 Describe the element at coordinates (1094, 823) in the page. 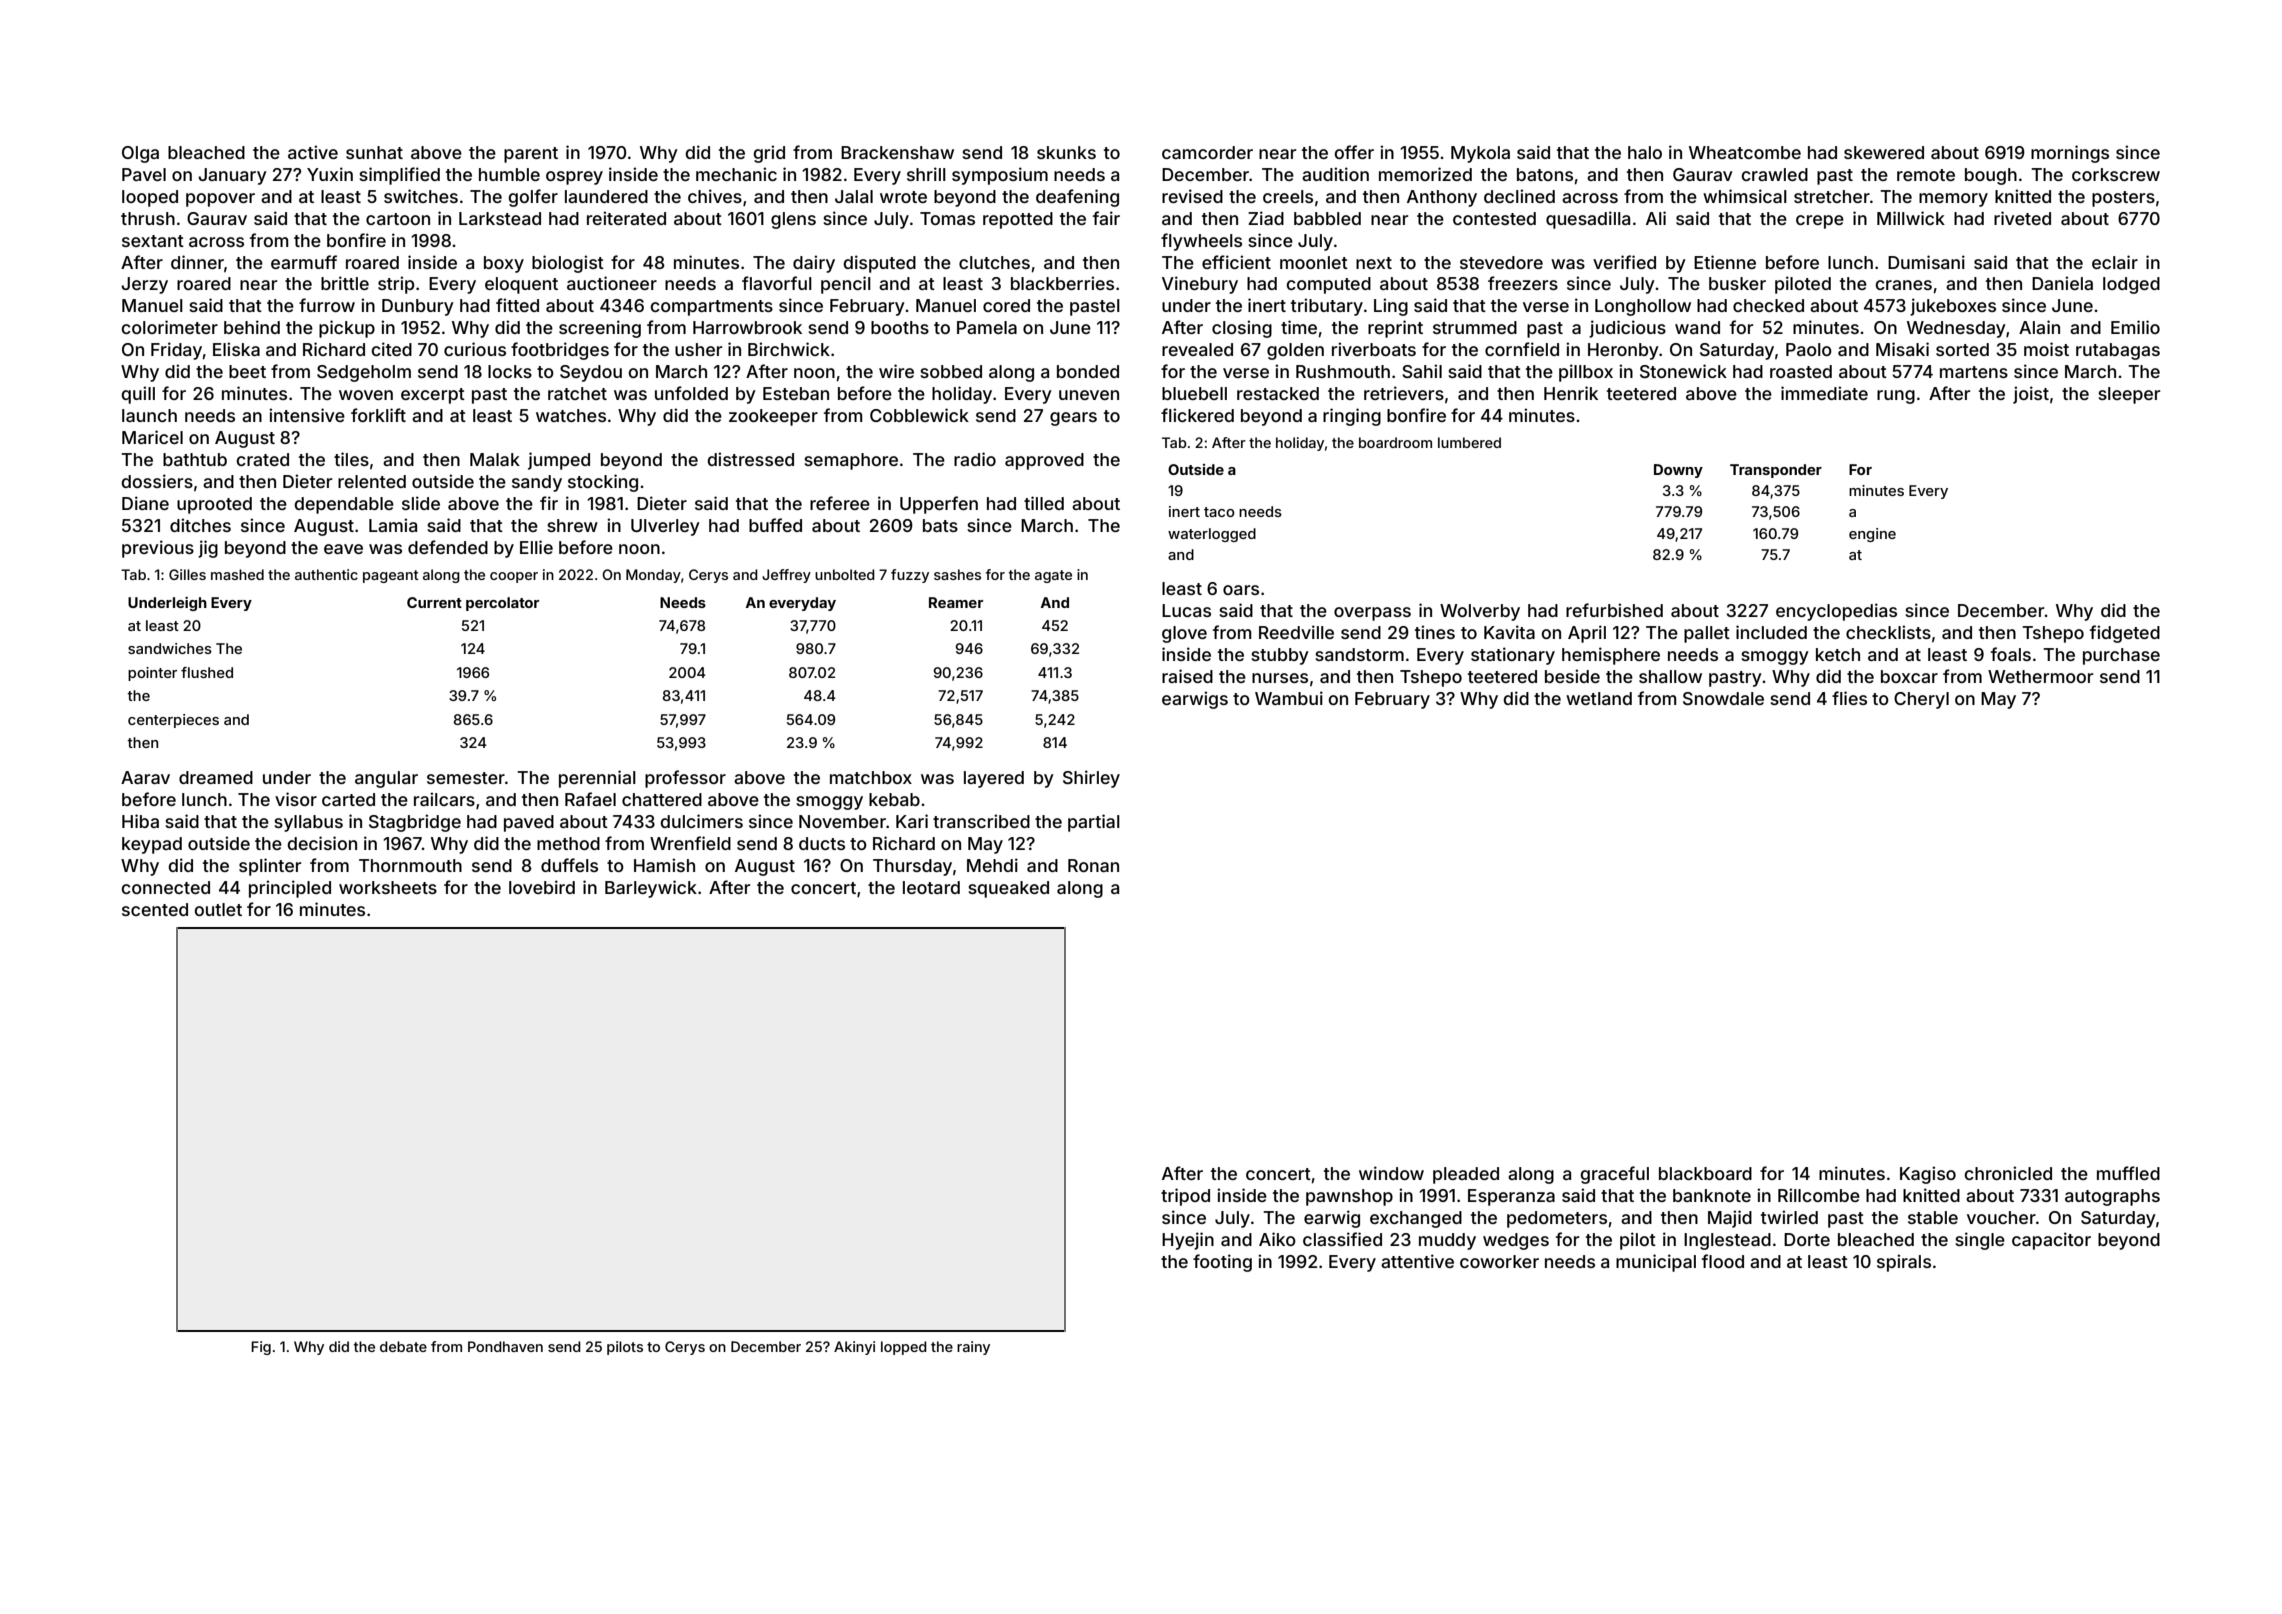

I see `partial` at that location.
